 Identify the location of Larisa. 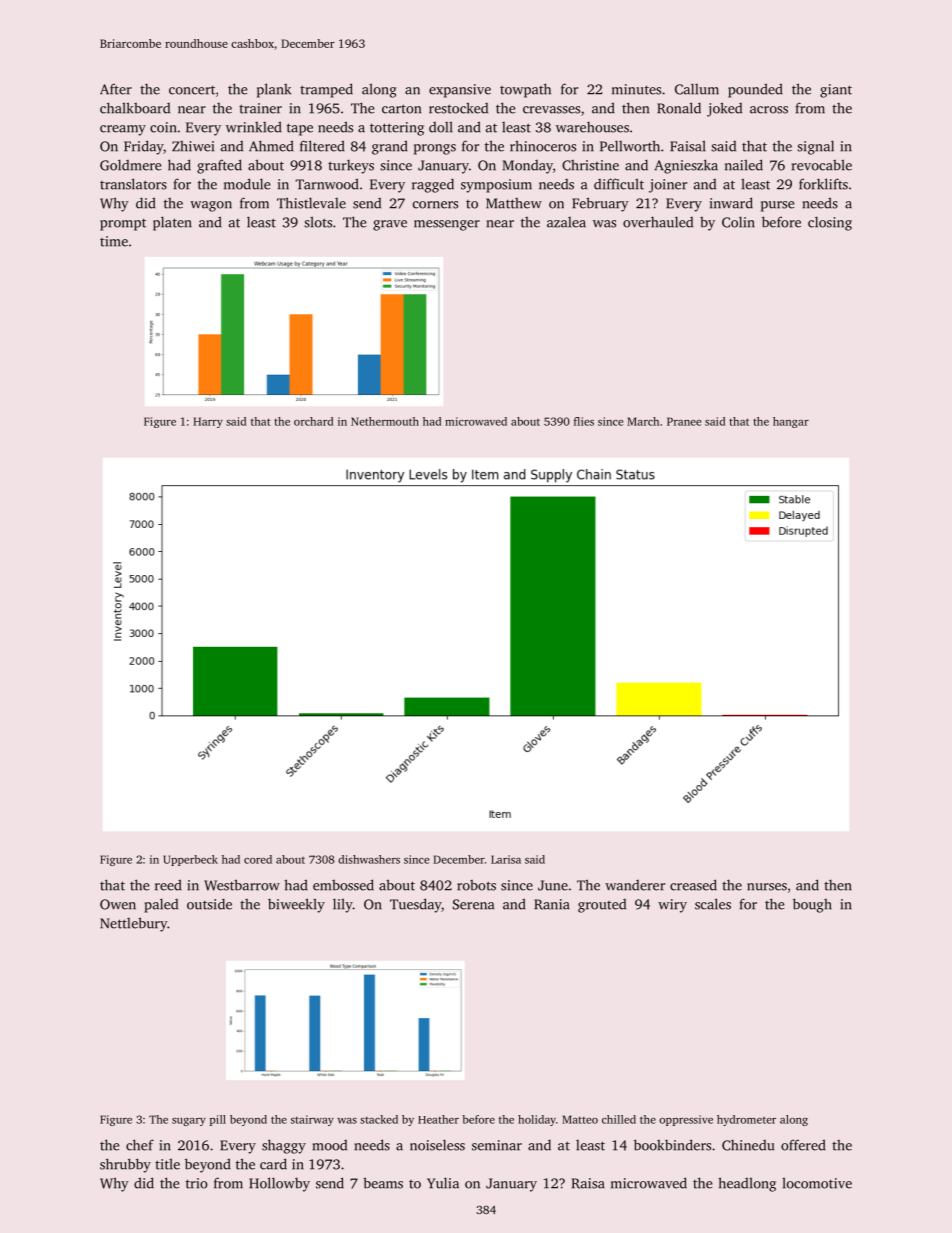
(506, 859).
